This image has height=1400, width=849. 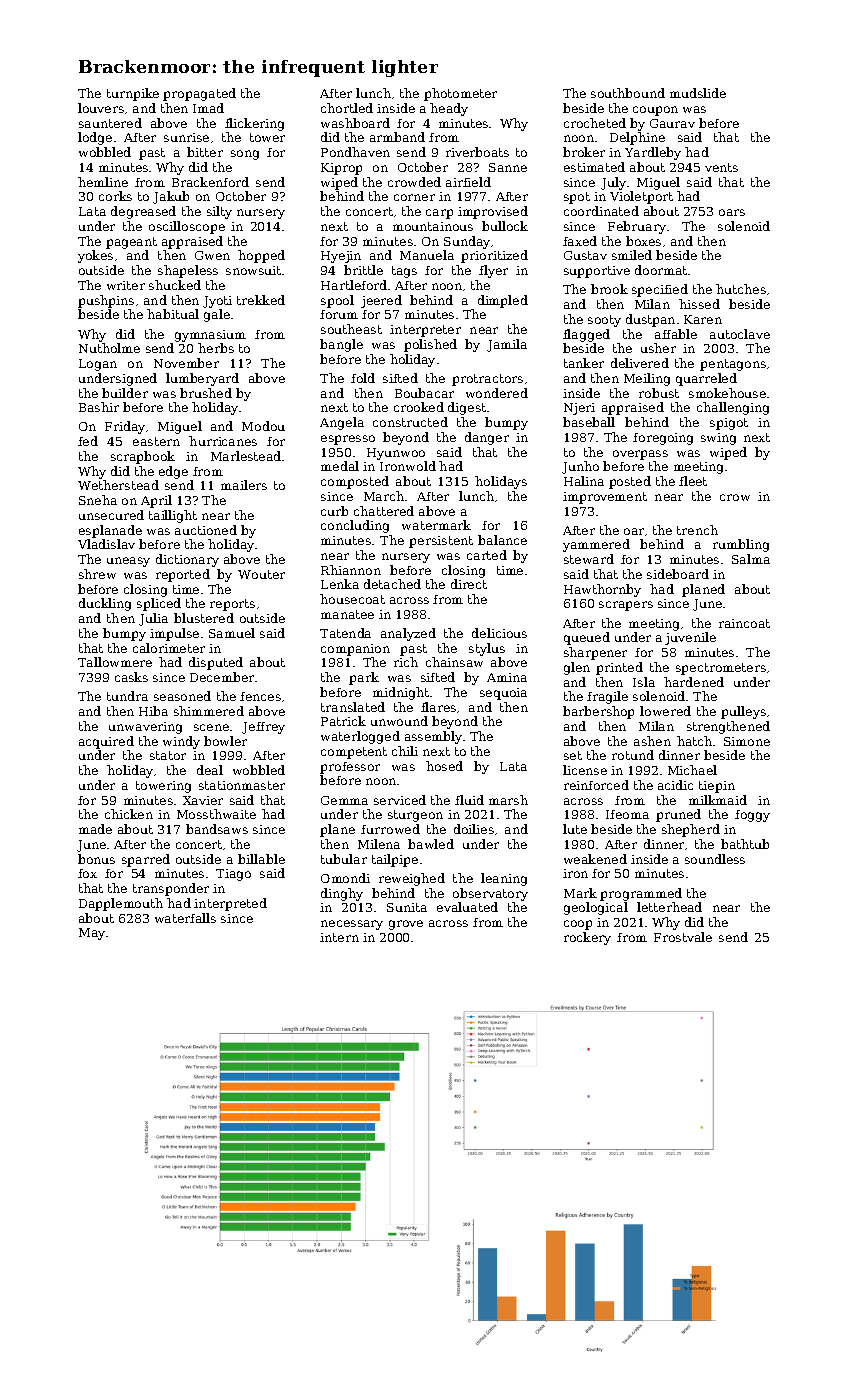 What do you see at coordinates (698, 93) in the image?
I see `mudslide` at bounding box center [698, 93].
